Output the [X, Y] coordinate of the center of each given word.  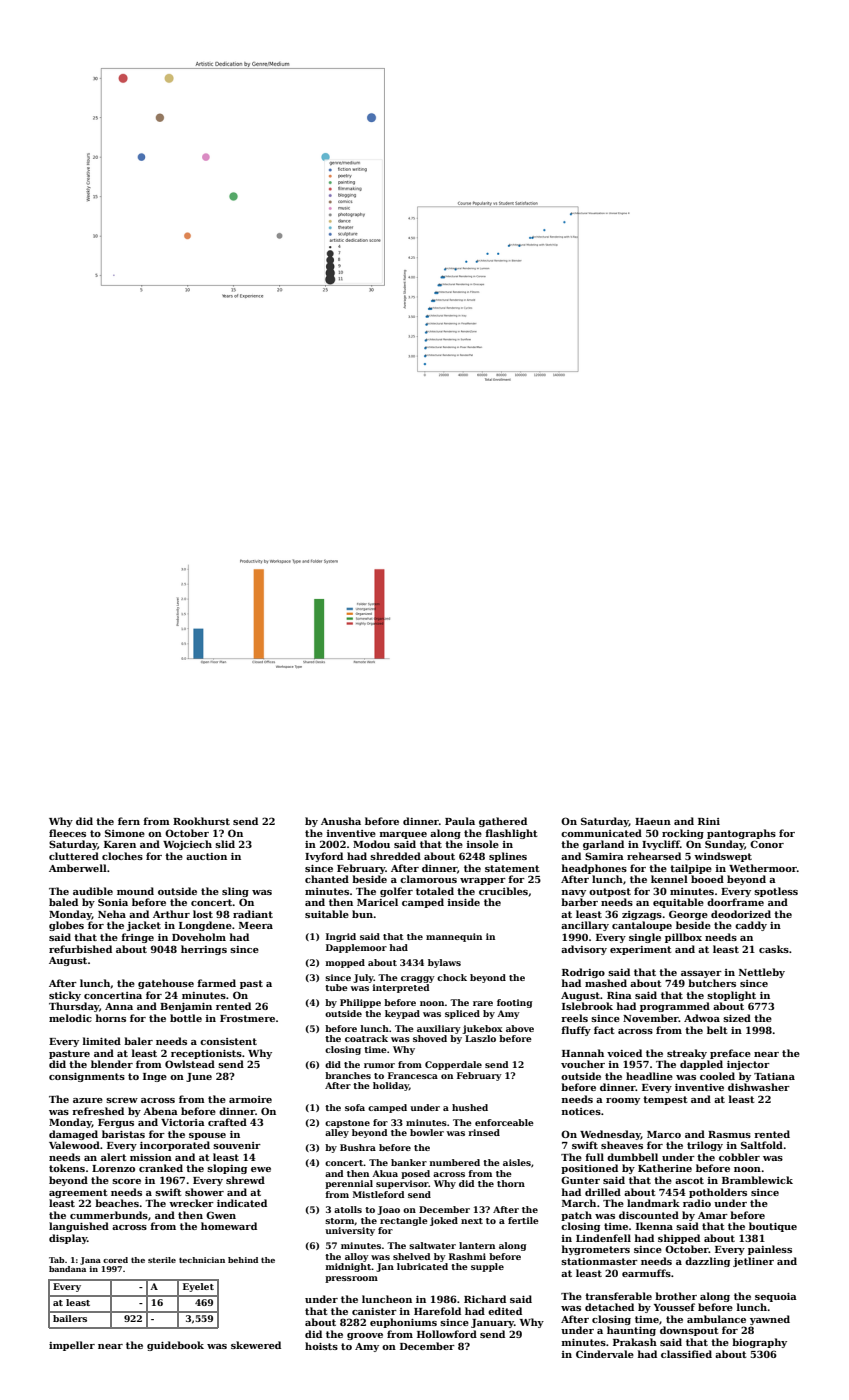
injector [748, 1065]
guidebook [175, 1346]
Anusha [341, 821]
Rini [709, 821]
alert [114, 1157]
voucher [583, 1064]
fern [129, 821]
